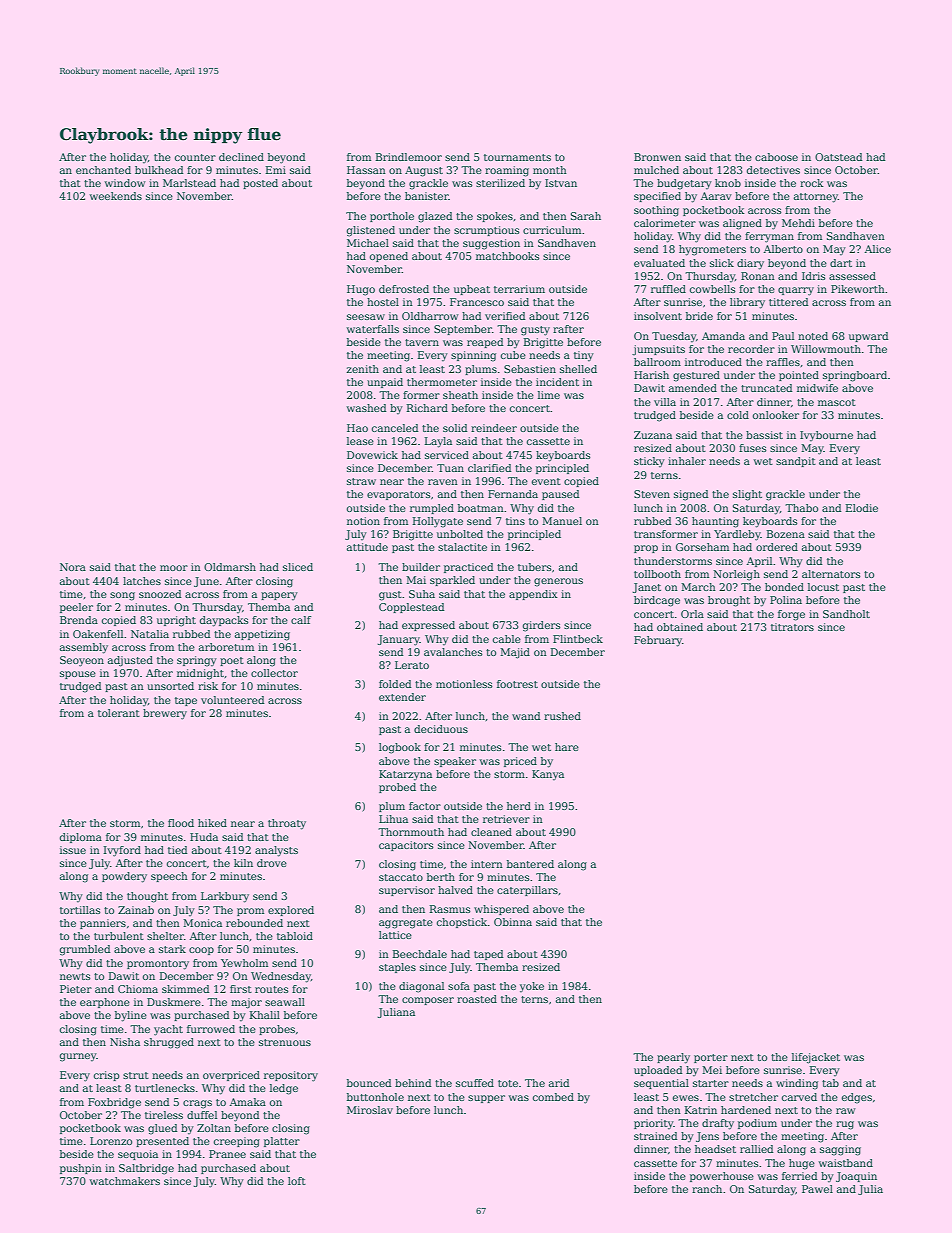 Image resolution: width=952 pixels, height=1233 pixels. Describe the element at coordinates (517, 157) in the image. I see `tournaments` at that location.
